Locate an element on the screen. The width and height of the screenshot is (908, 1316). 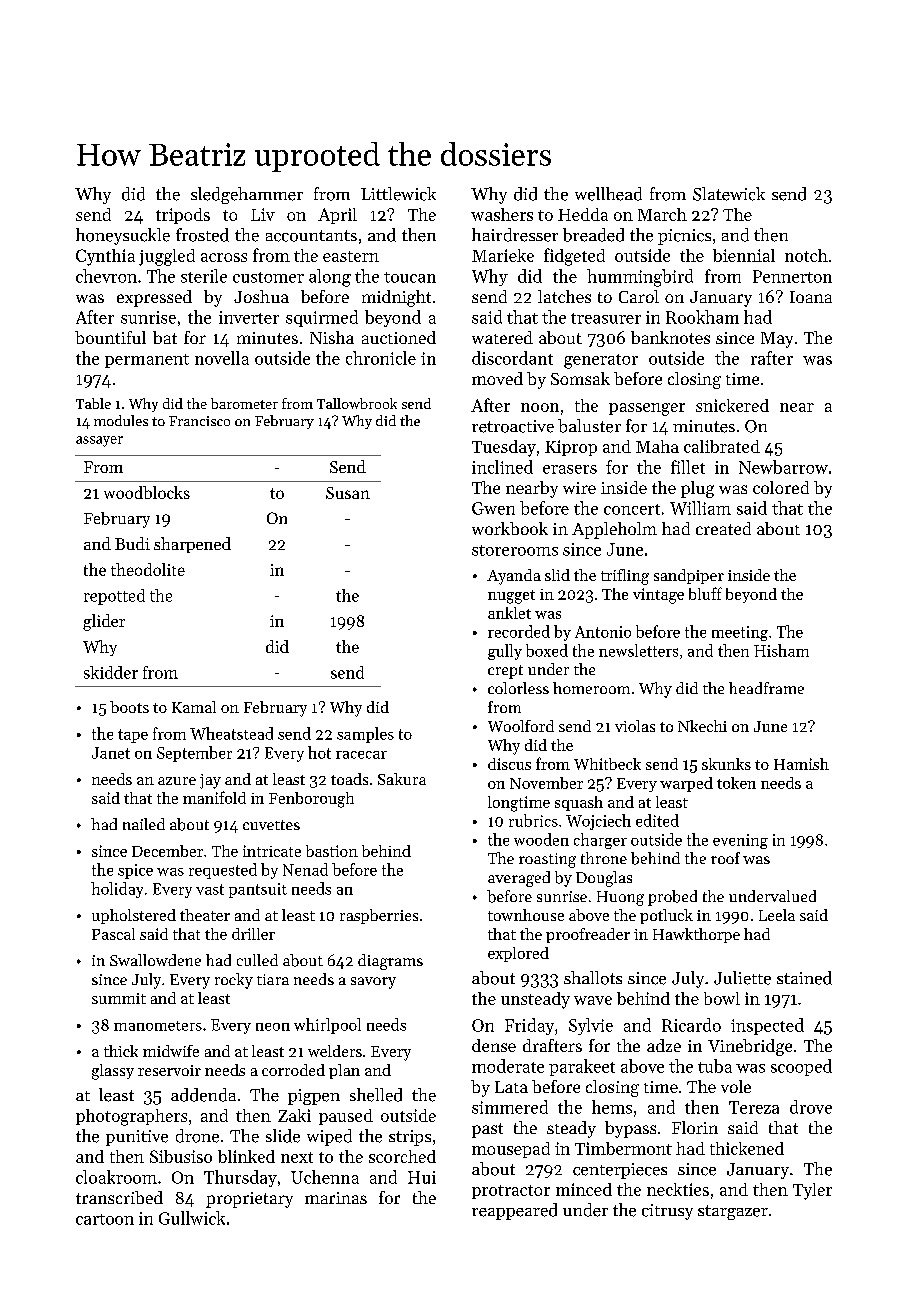
watered is located at coordinates (502, 337).
